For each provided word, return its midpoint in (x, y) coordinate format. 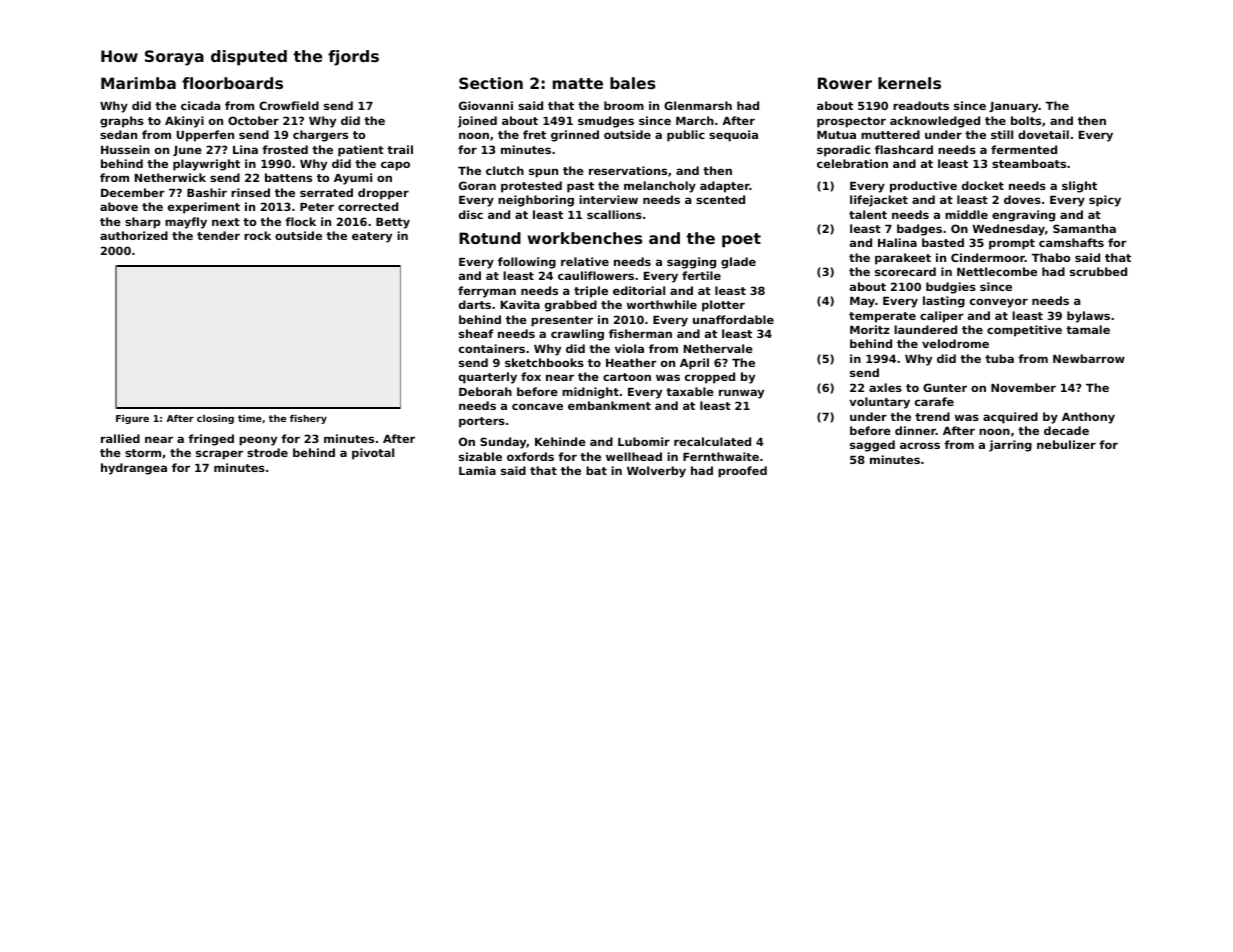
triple (591, 292)
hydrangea (134, 469)
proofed (742, 472)
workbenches (585, 238)
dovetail (1043, 134)
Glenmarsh (698, 105)
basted (943, 242)
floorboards (232, 83)
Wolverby (656, 472)
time (250, 418)
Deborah (485, 391)
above (119, 206)
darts (475, 304)
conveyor (999, 303)
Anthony (1088, 418)
